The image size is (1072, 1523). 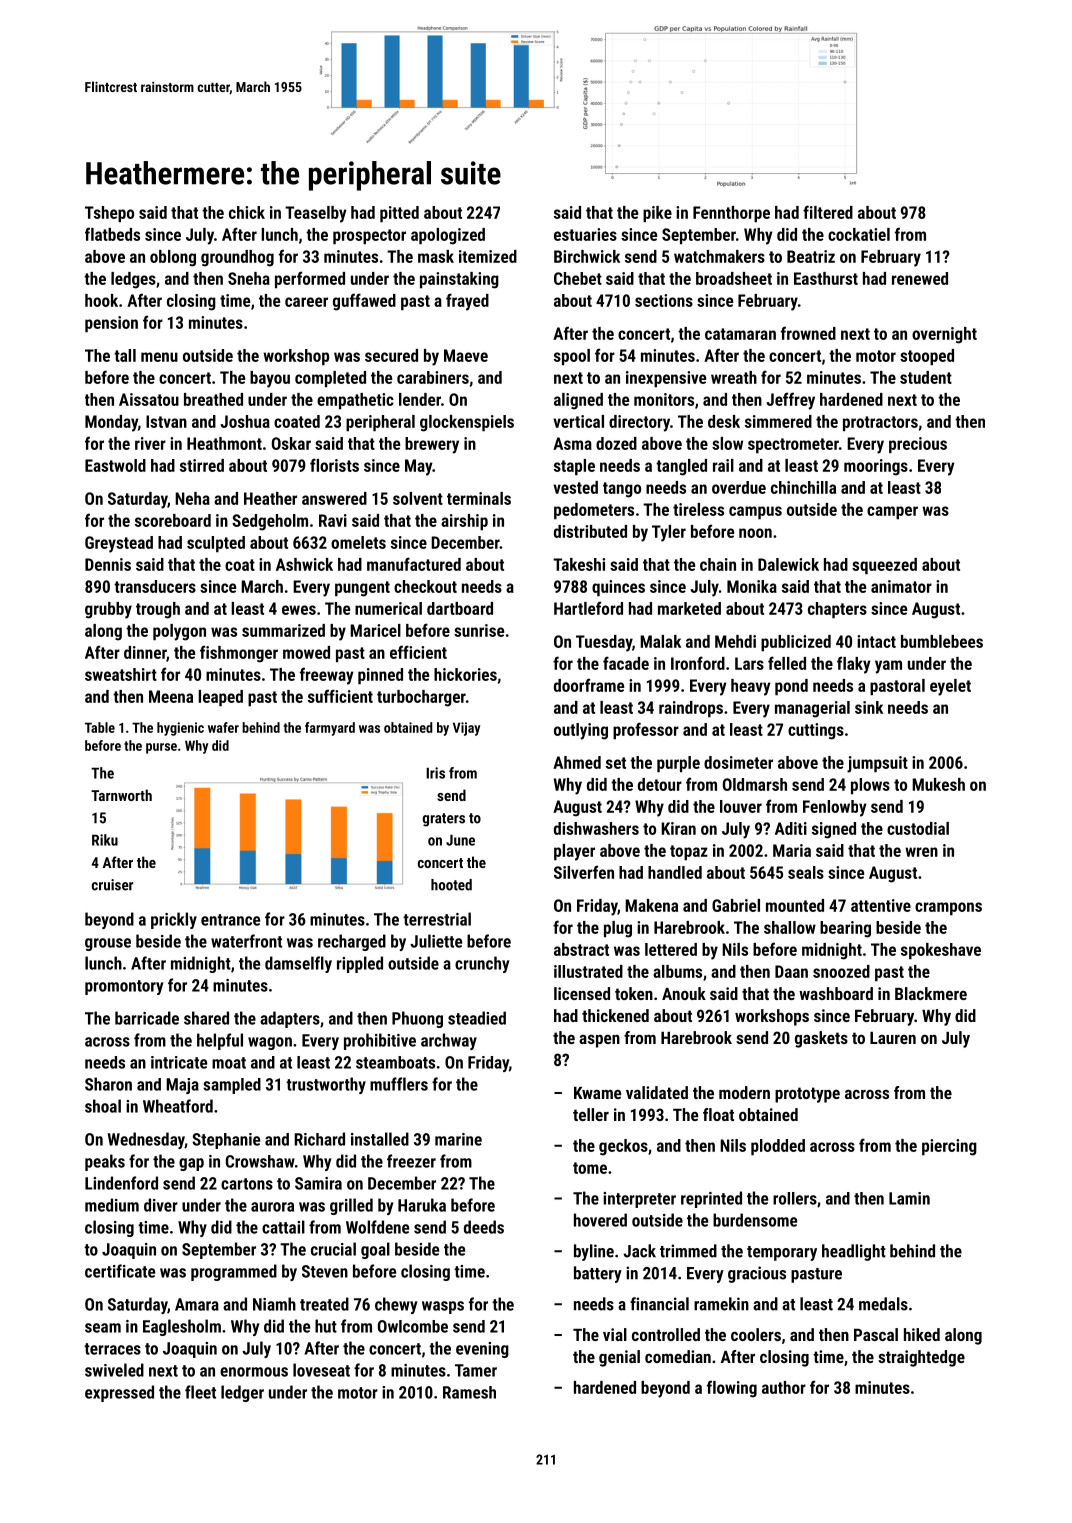 What do you see at coordinates (845, 929) in the screenshot?
I see `bearing` at bounding box center [845, 929].
